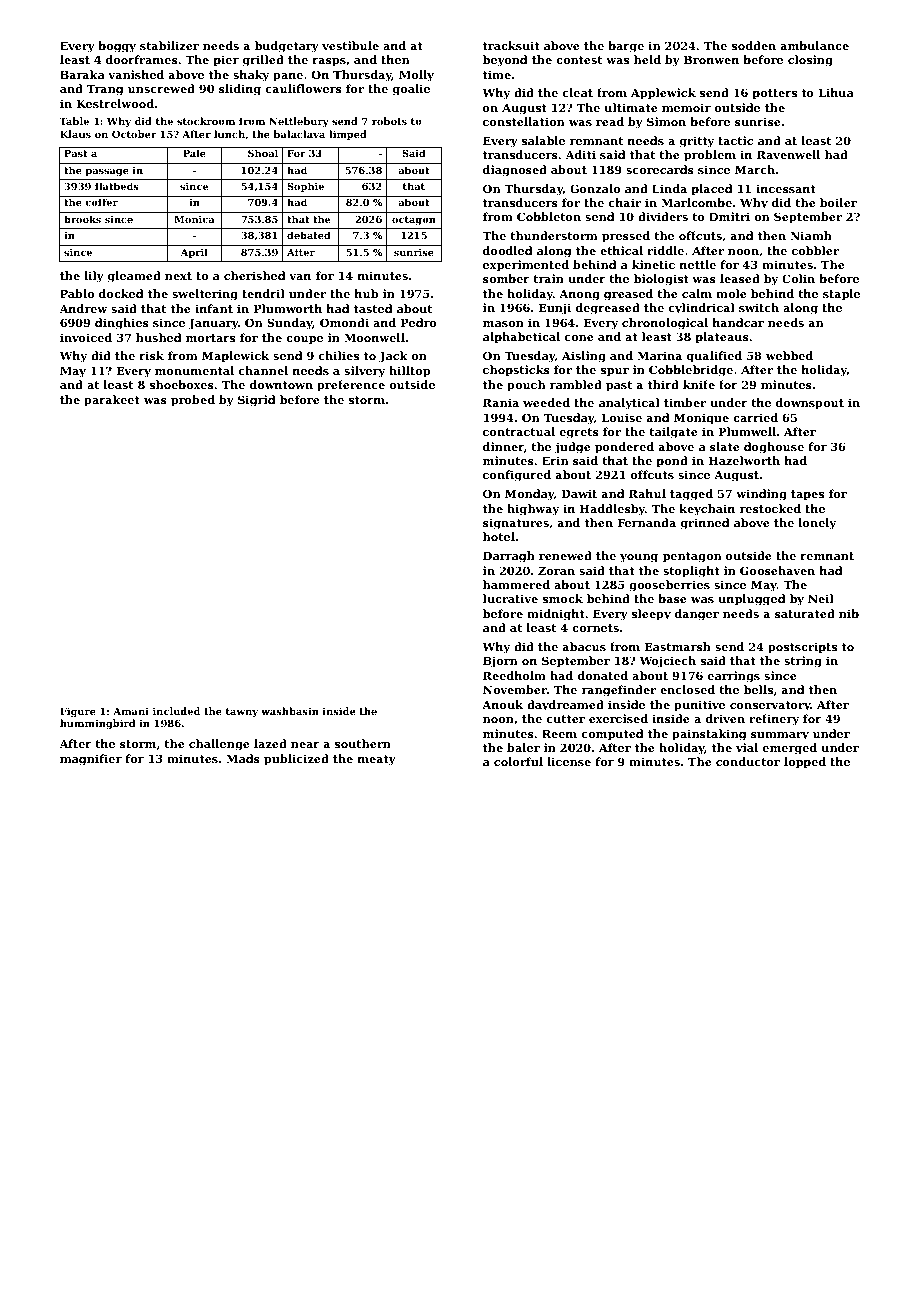 This screenshot has height=1308, width=924. I want to click on parakeet, so click(112, 401).
